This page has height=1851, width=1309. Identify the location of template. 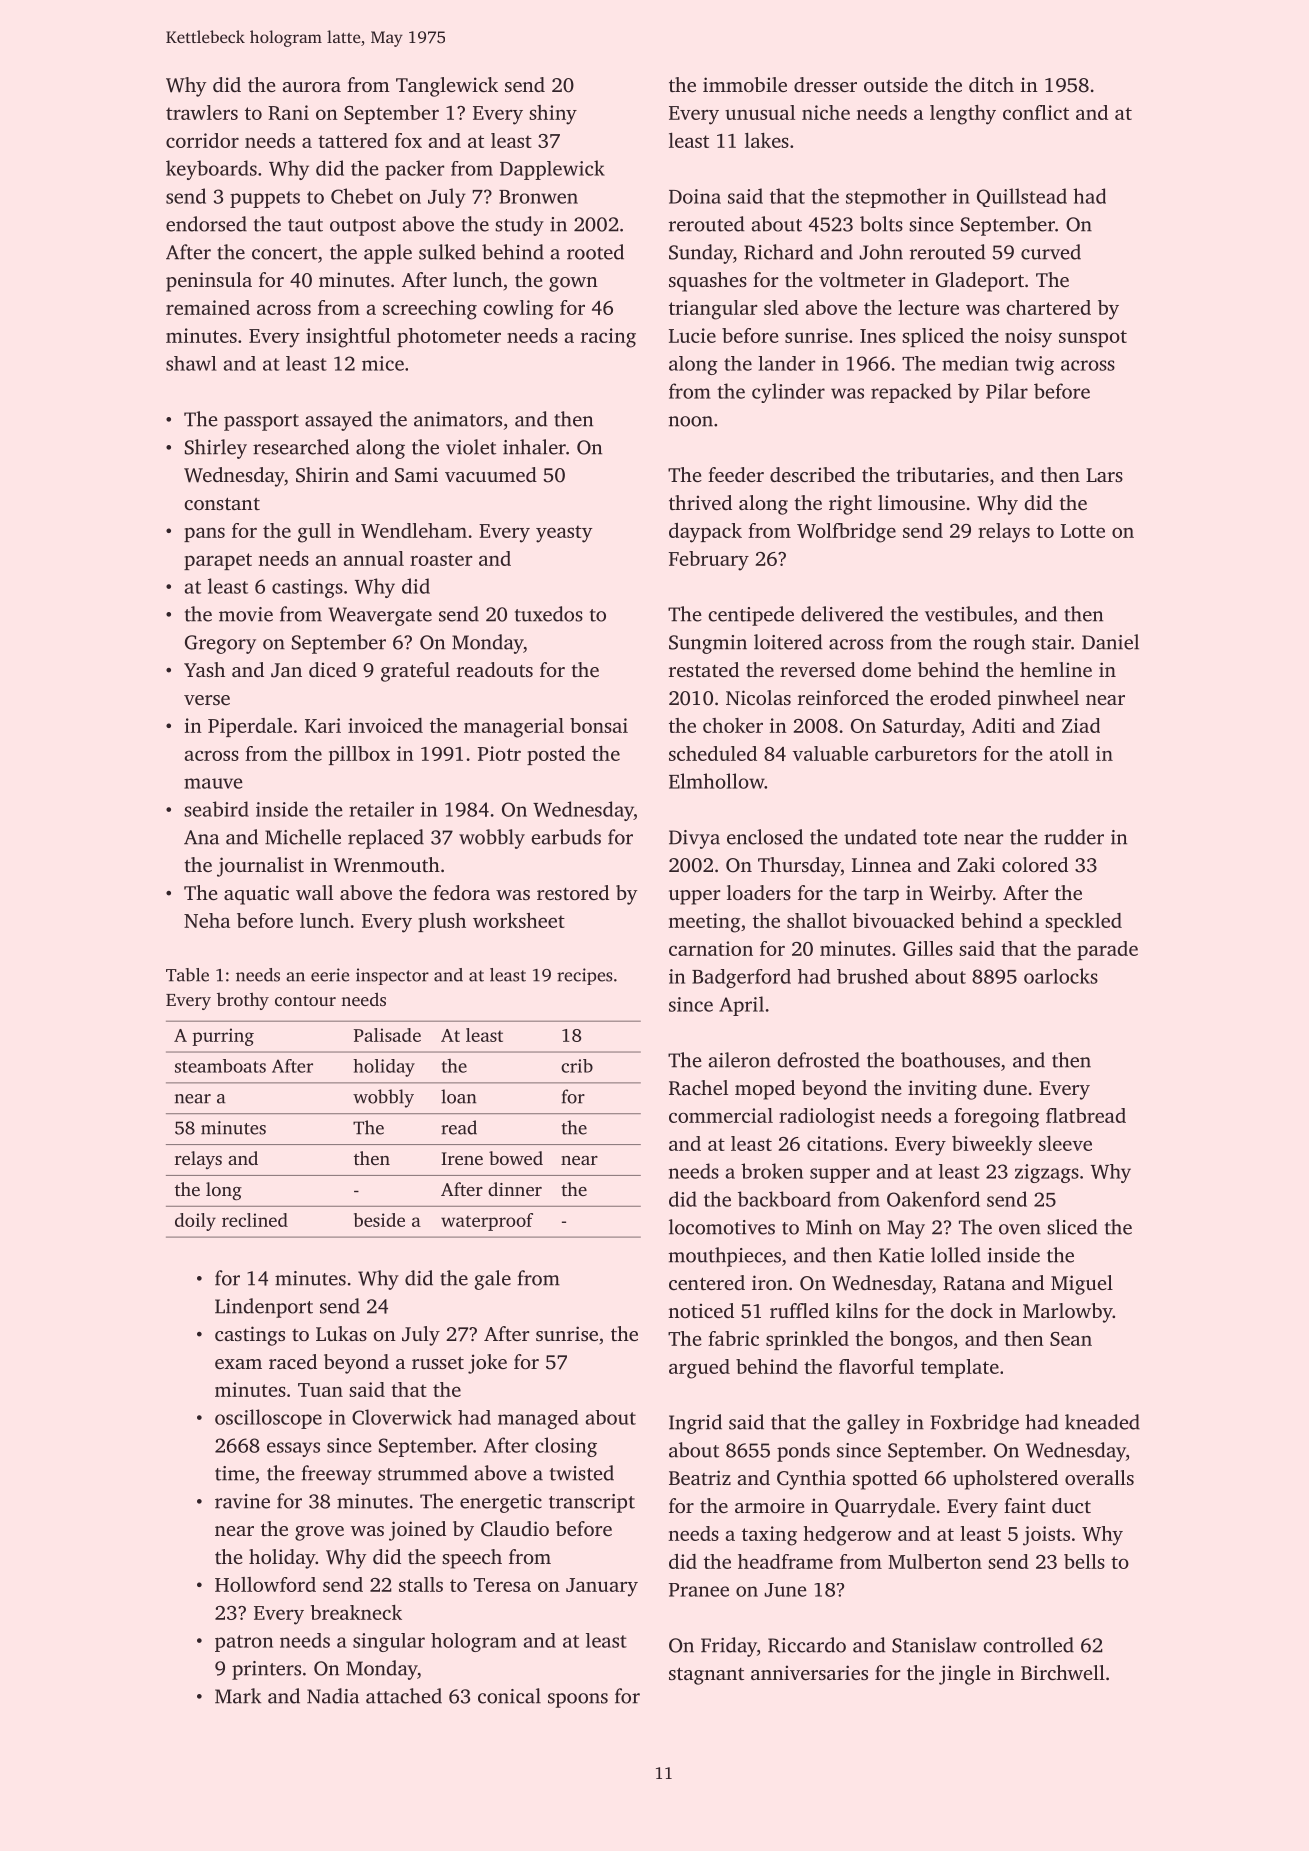
(960, 1368).
